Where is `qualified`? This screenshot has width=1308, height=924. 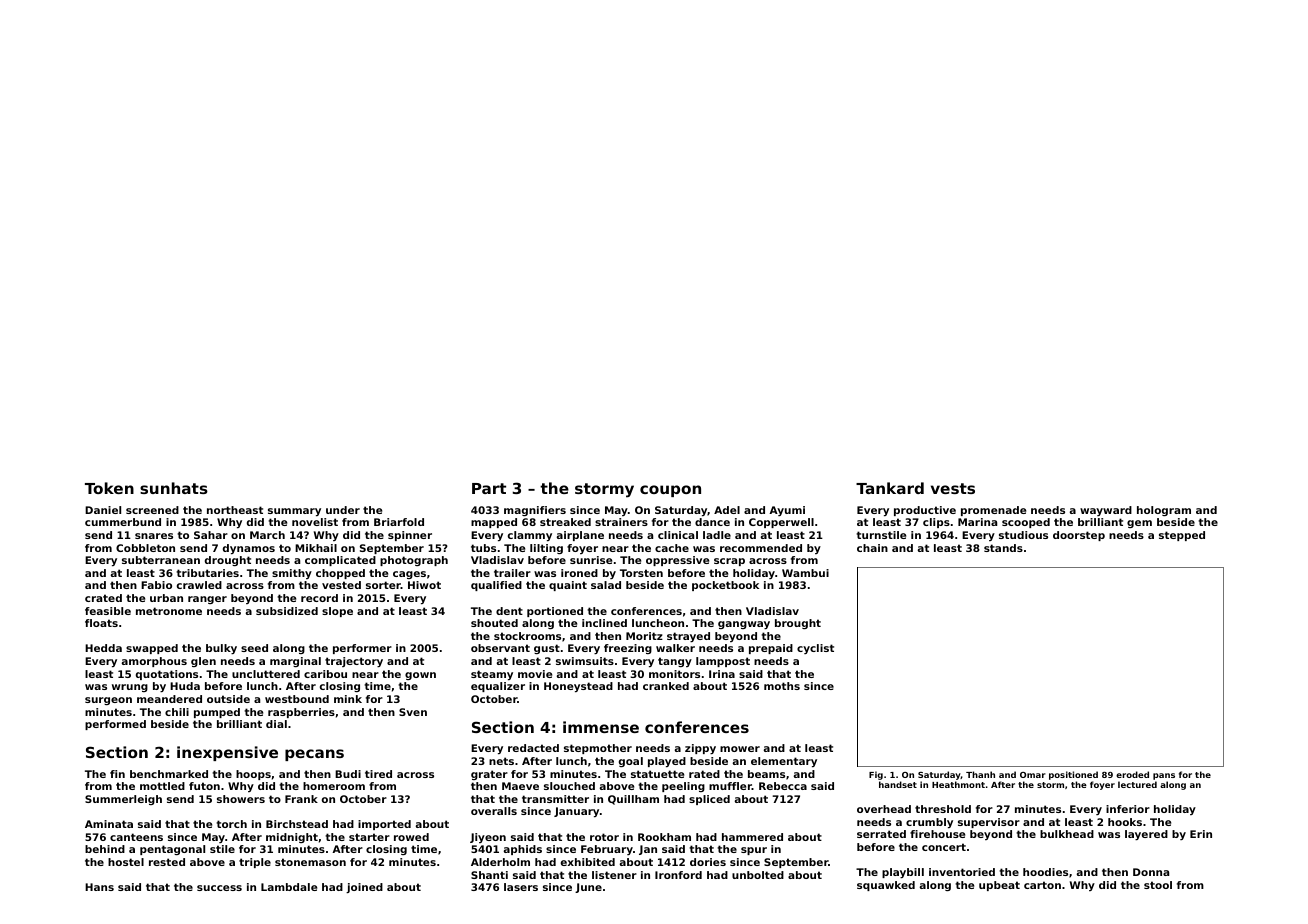 qualified is located at coordinates (496, 586).
